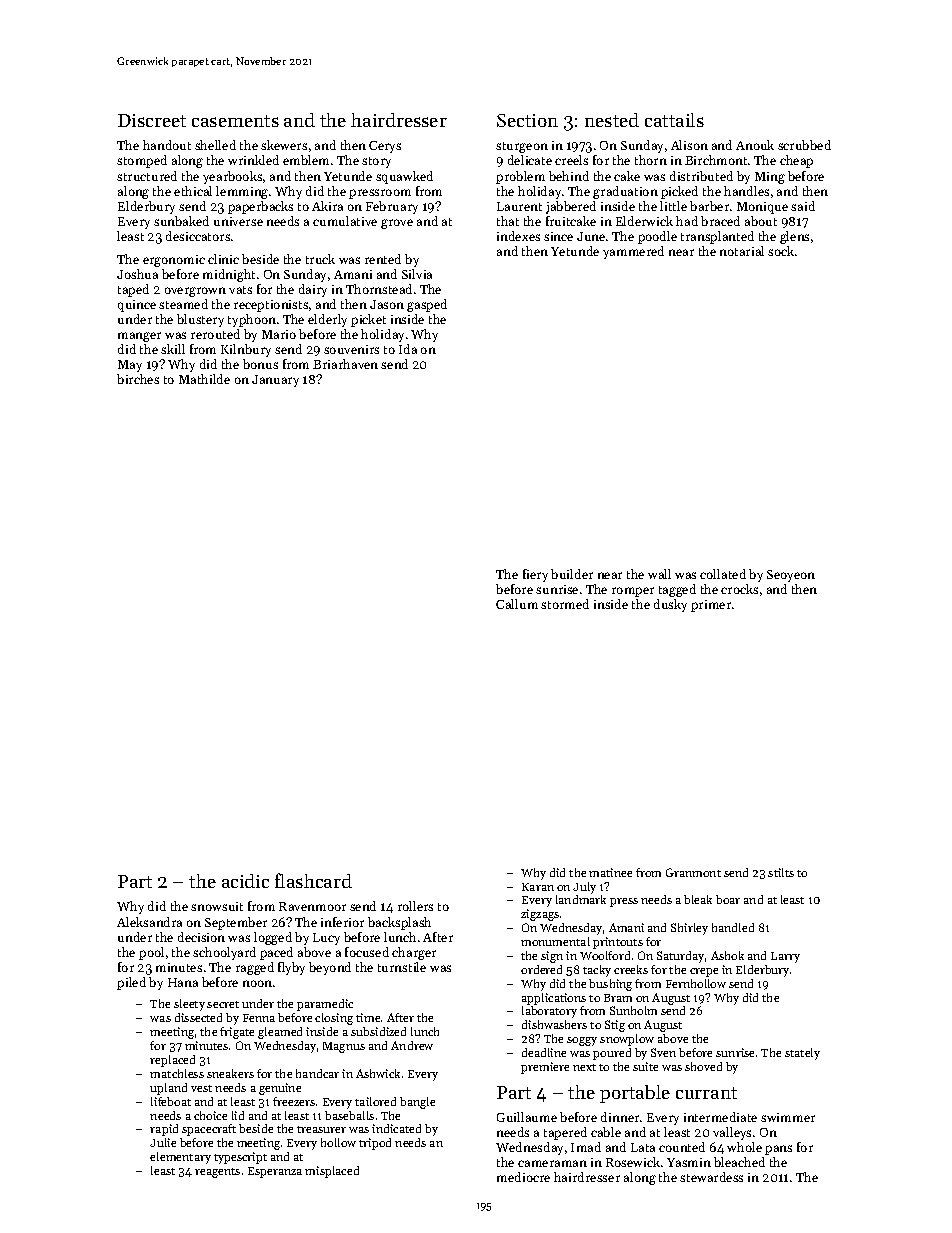 The image size is (952, 1233). What do you see at coordinates (803, 206) in the document?
I see `said` at bounding box center [803, 206].
